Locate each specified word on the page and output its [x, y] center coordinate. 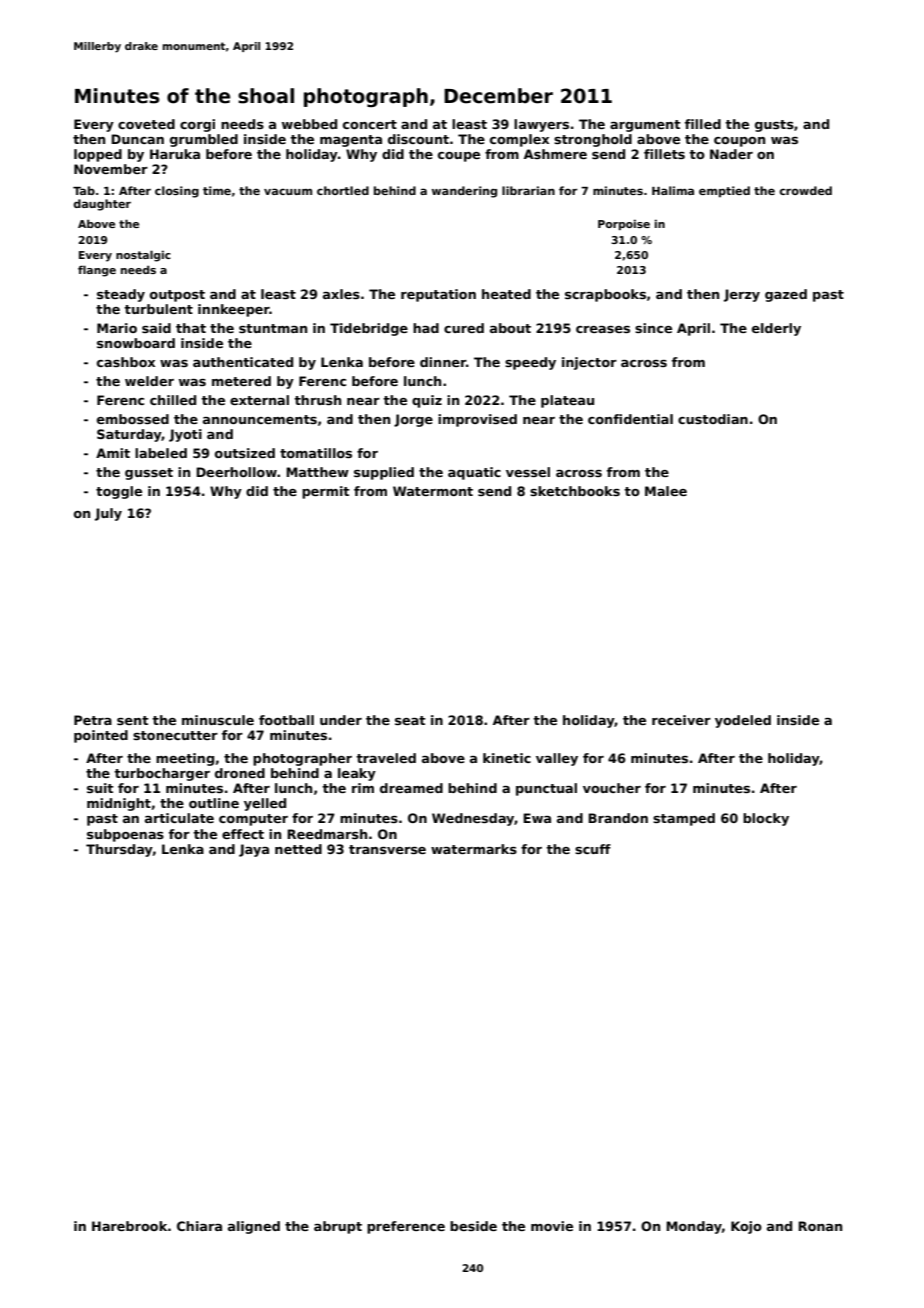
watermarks [474, 849]
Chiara [199, 1226]
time [217, 190]
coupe [459, 157]
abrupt [338, 1227]
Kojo [746, 1227]
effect [243, 834]
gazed [786, 295]
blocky [766, 819]
